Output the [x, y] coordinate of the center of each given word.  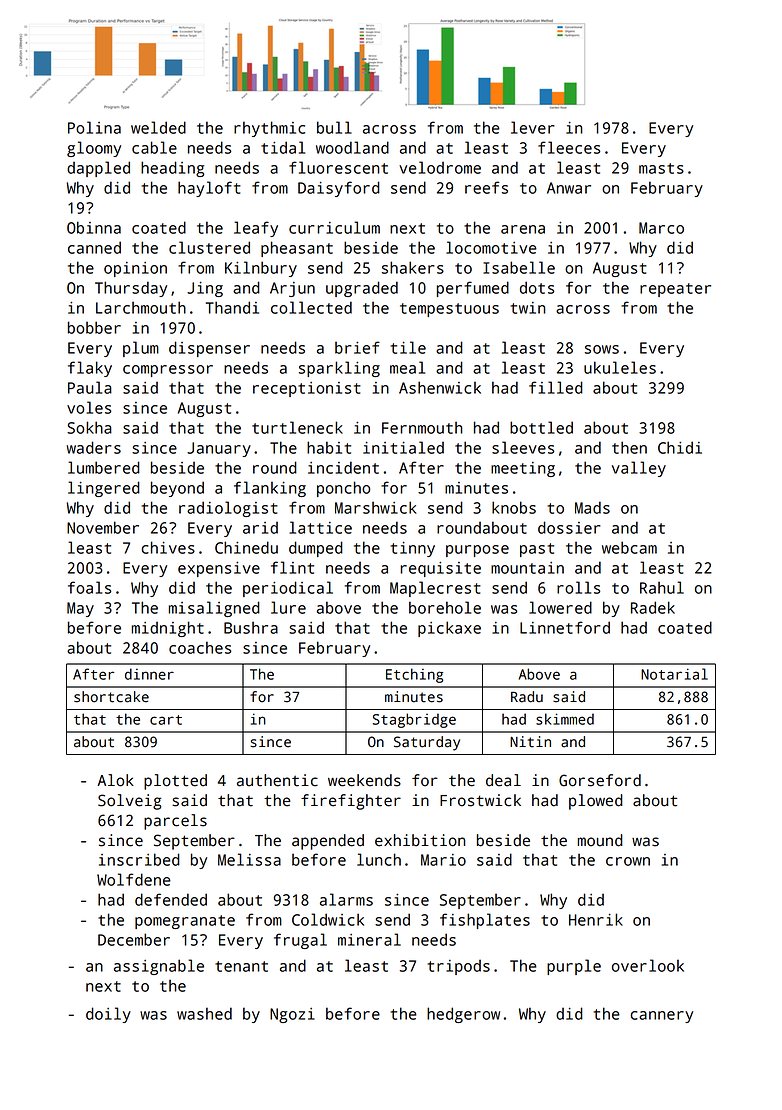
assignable [159, 967]
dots [537, 287]
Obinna [94, 227]
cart [166, 720]
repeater [675, 290]
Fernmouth [422, 428]
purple [574, 967]
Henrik [596, 919]
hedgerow [463, 1015]
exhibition [420, 840]
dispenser [209, 349]
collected [311, 307]
